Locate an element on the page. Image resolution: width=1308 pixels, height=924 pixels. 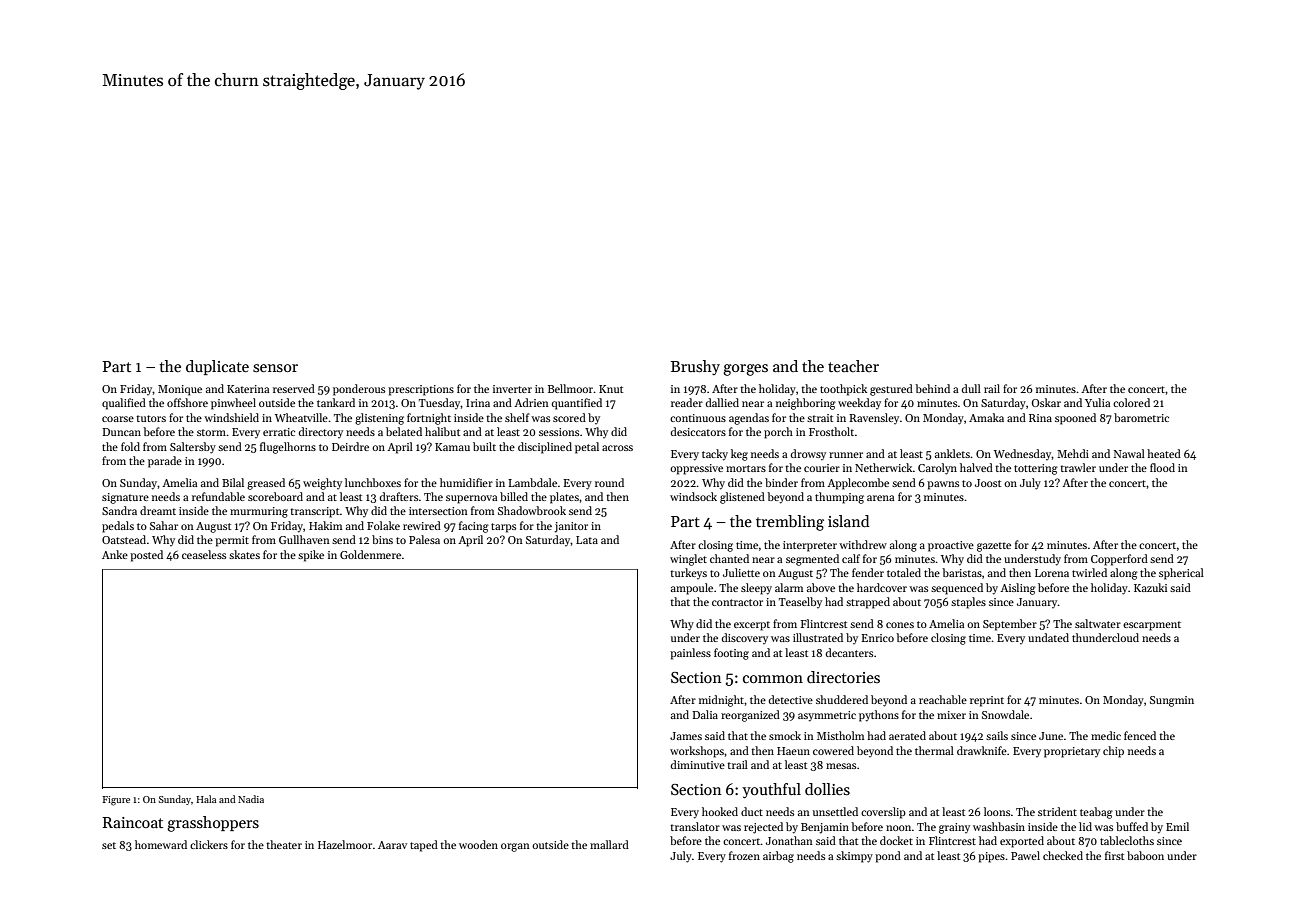
Dalia is located at coordinates (705, 714).
